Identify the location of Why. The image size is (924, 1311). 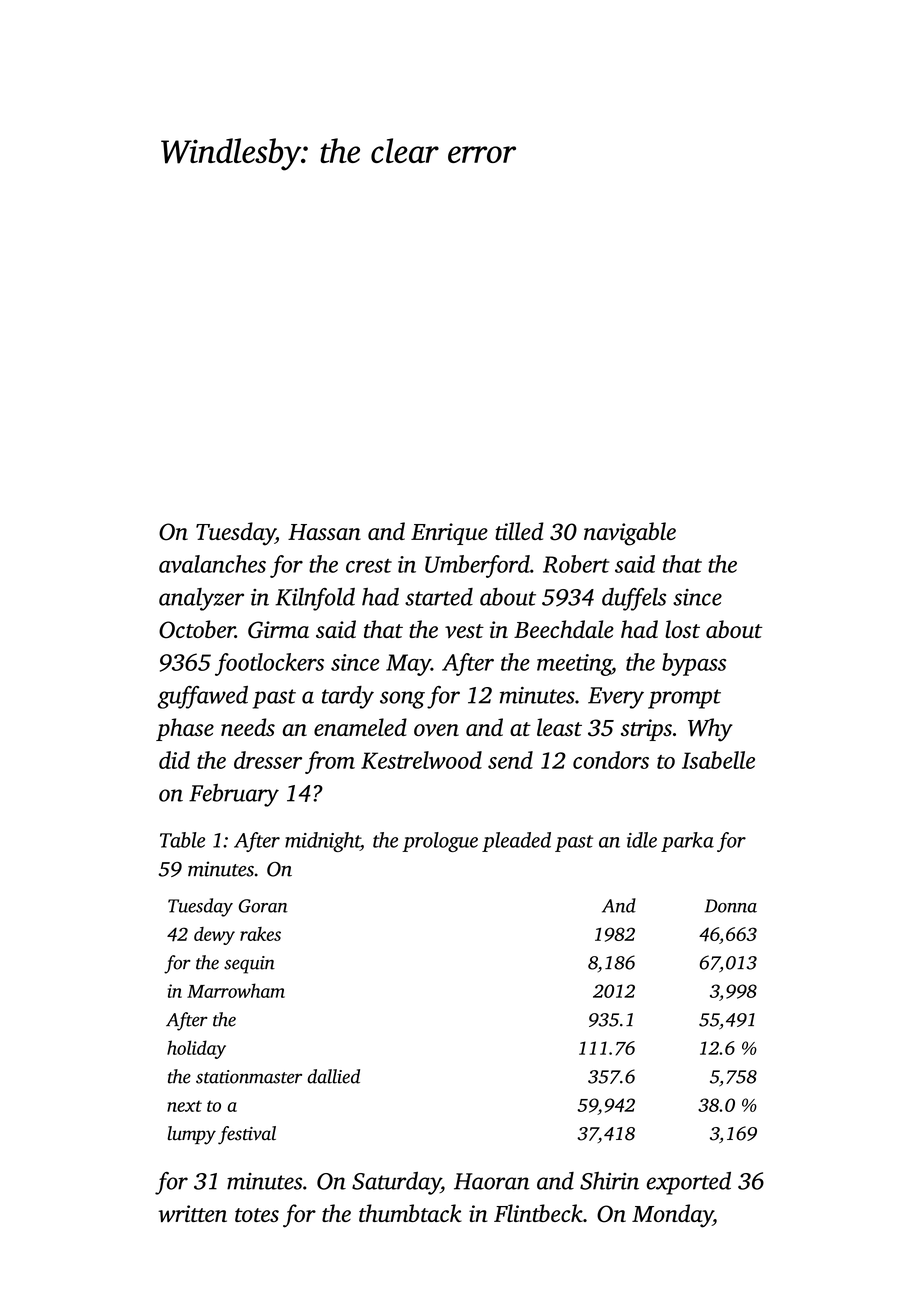
(710, 730).
